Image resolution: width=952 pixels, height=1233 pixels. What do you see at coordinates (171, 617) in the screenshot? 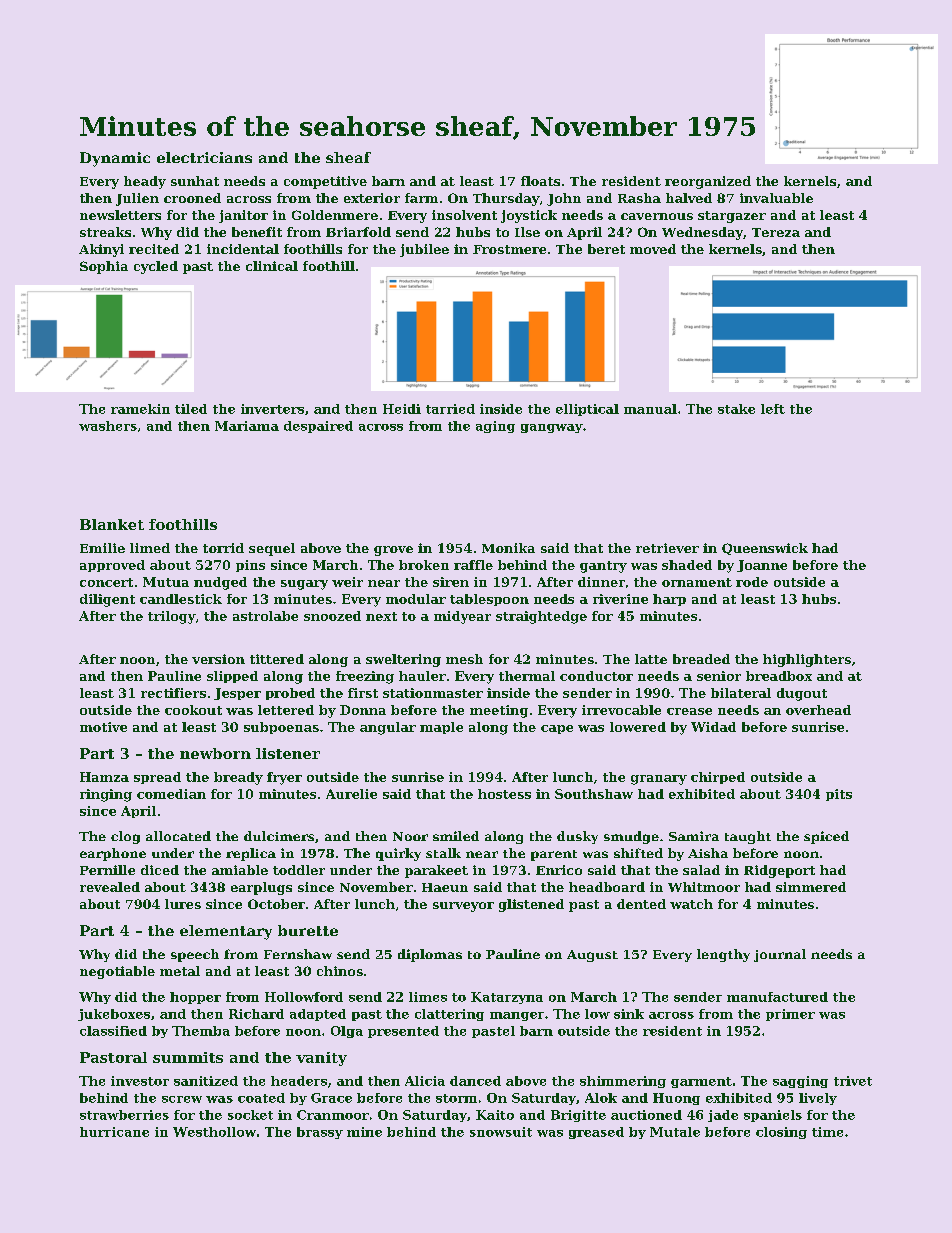
I see `trilogy` at bounding box center [171, 617].
